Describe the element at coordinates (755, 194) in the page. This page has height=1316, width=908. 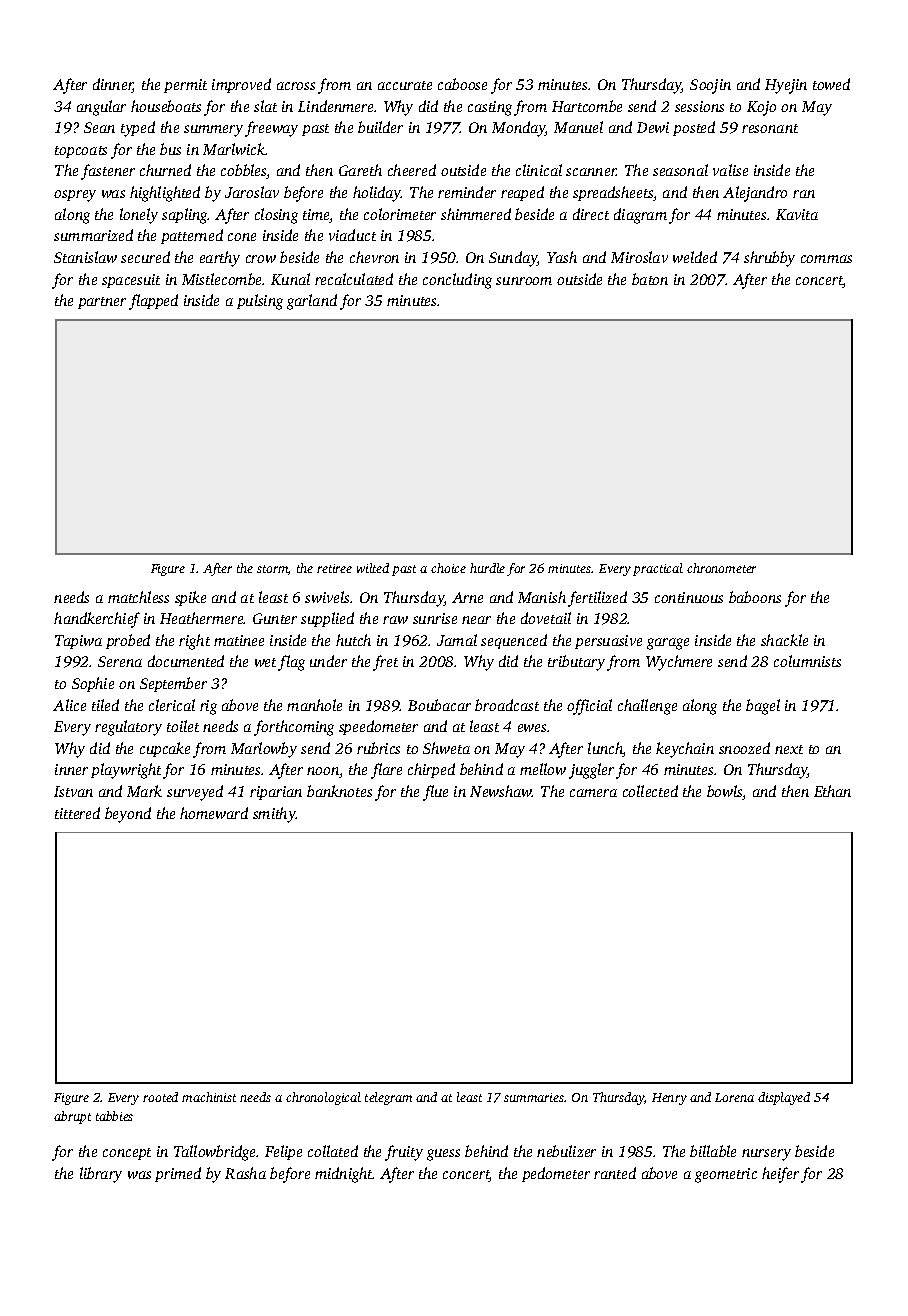
I see `Alejandro` at that location.
